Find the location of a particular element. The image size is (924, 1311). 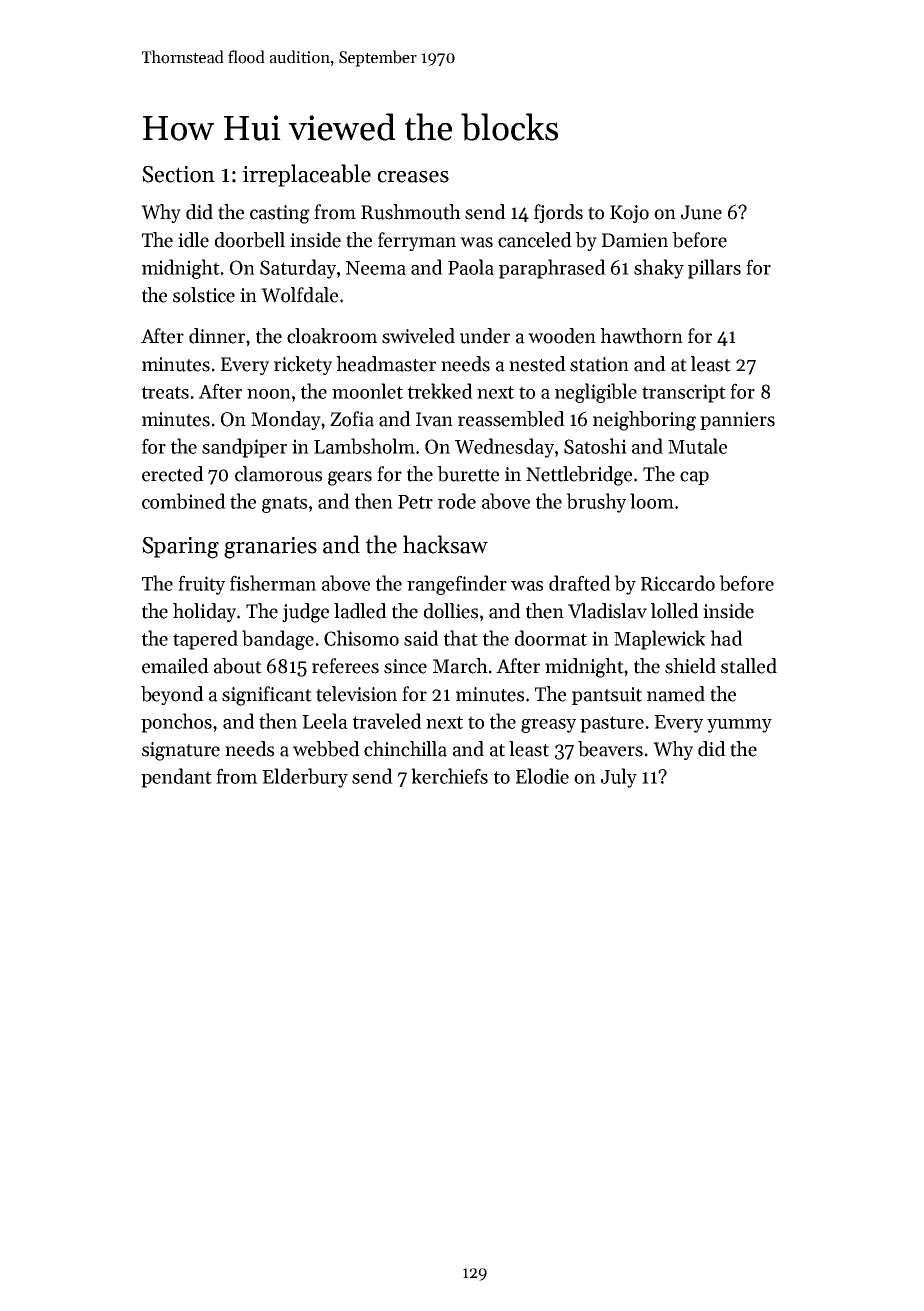

July is located at coordinates (619, 778).
